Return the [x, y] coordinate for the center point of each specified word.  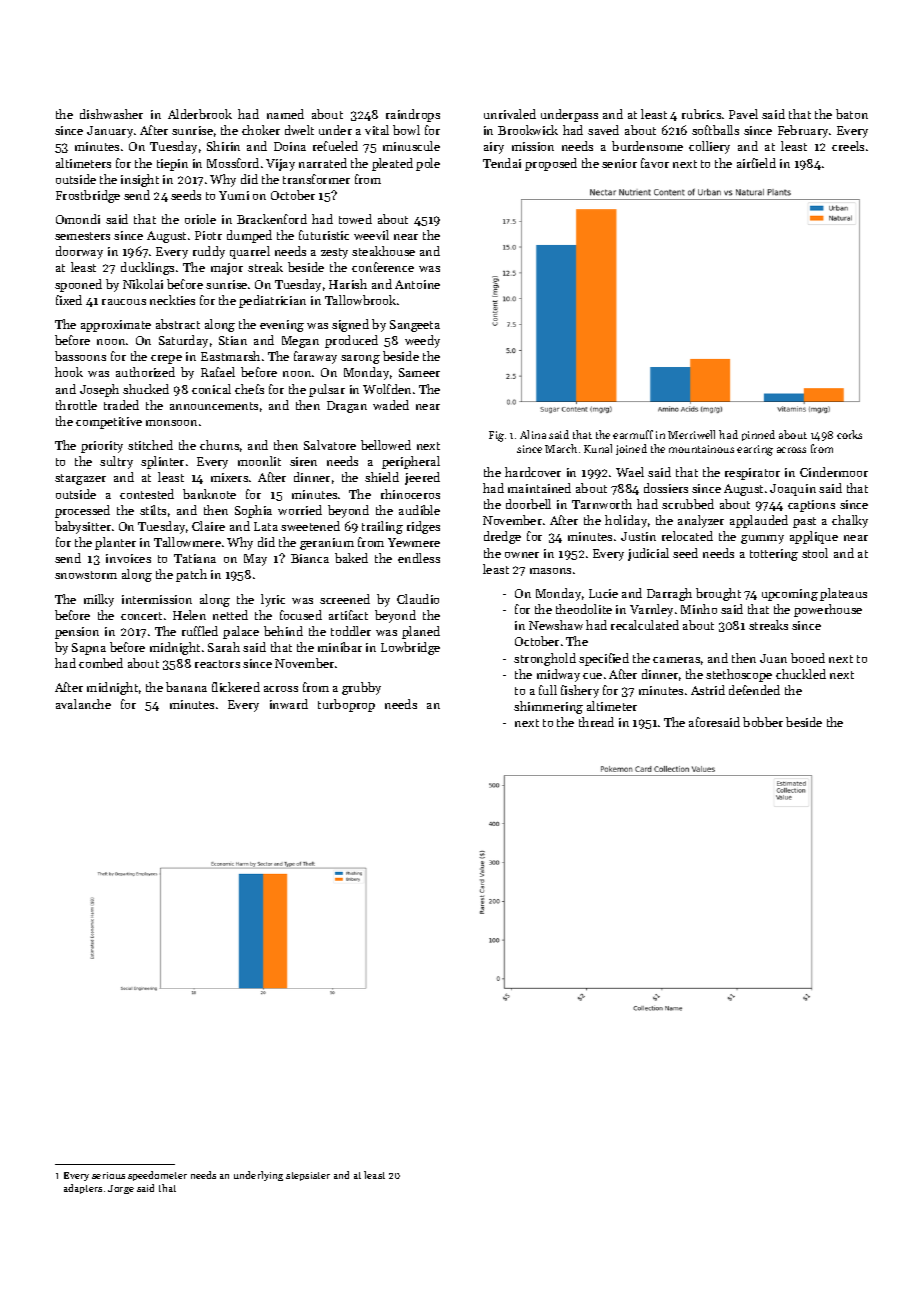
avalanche [83, 704]
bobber [763, 722]
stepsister [308, 1176]
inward [289, 704]
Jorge [121, 1189]
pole [428, 164]
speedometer [157, 1176]
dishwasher [111, 114]
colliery [709, 147]
